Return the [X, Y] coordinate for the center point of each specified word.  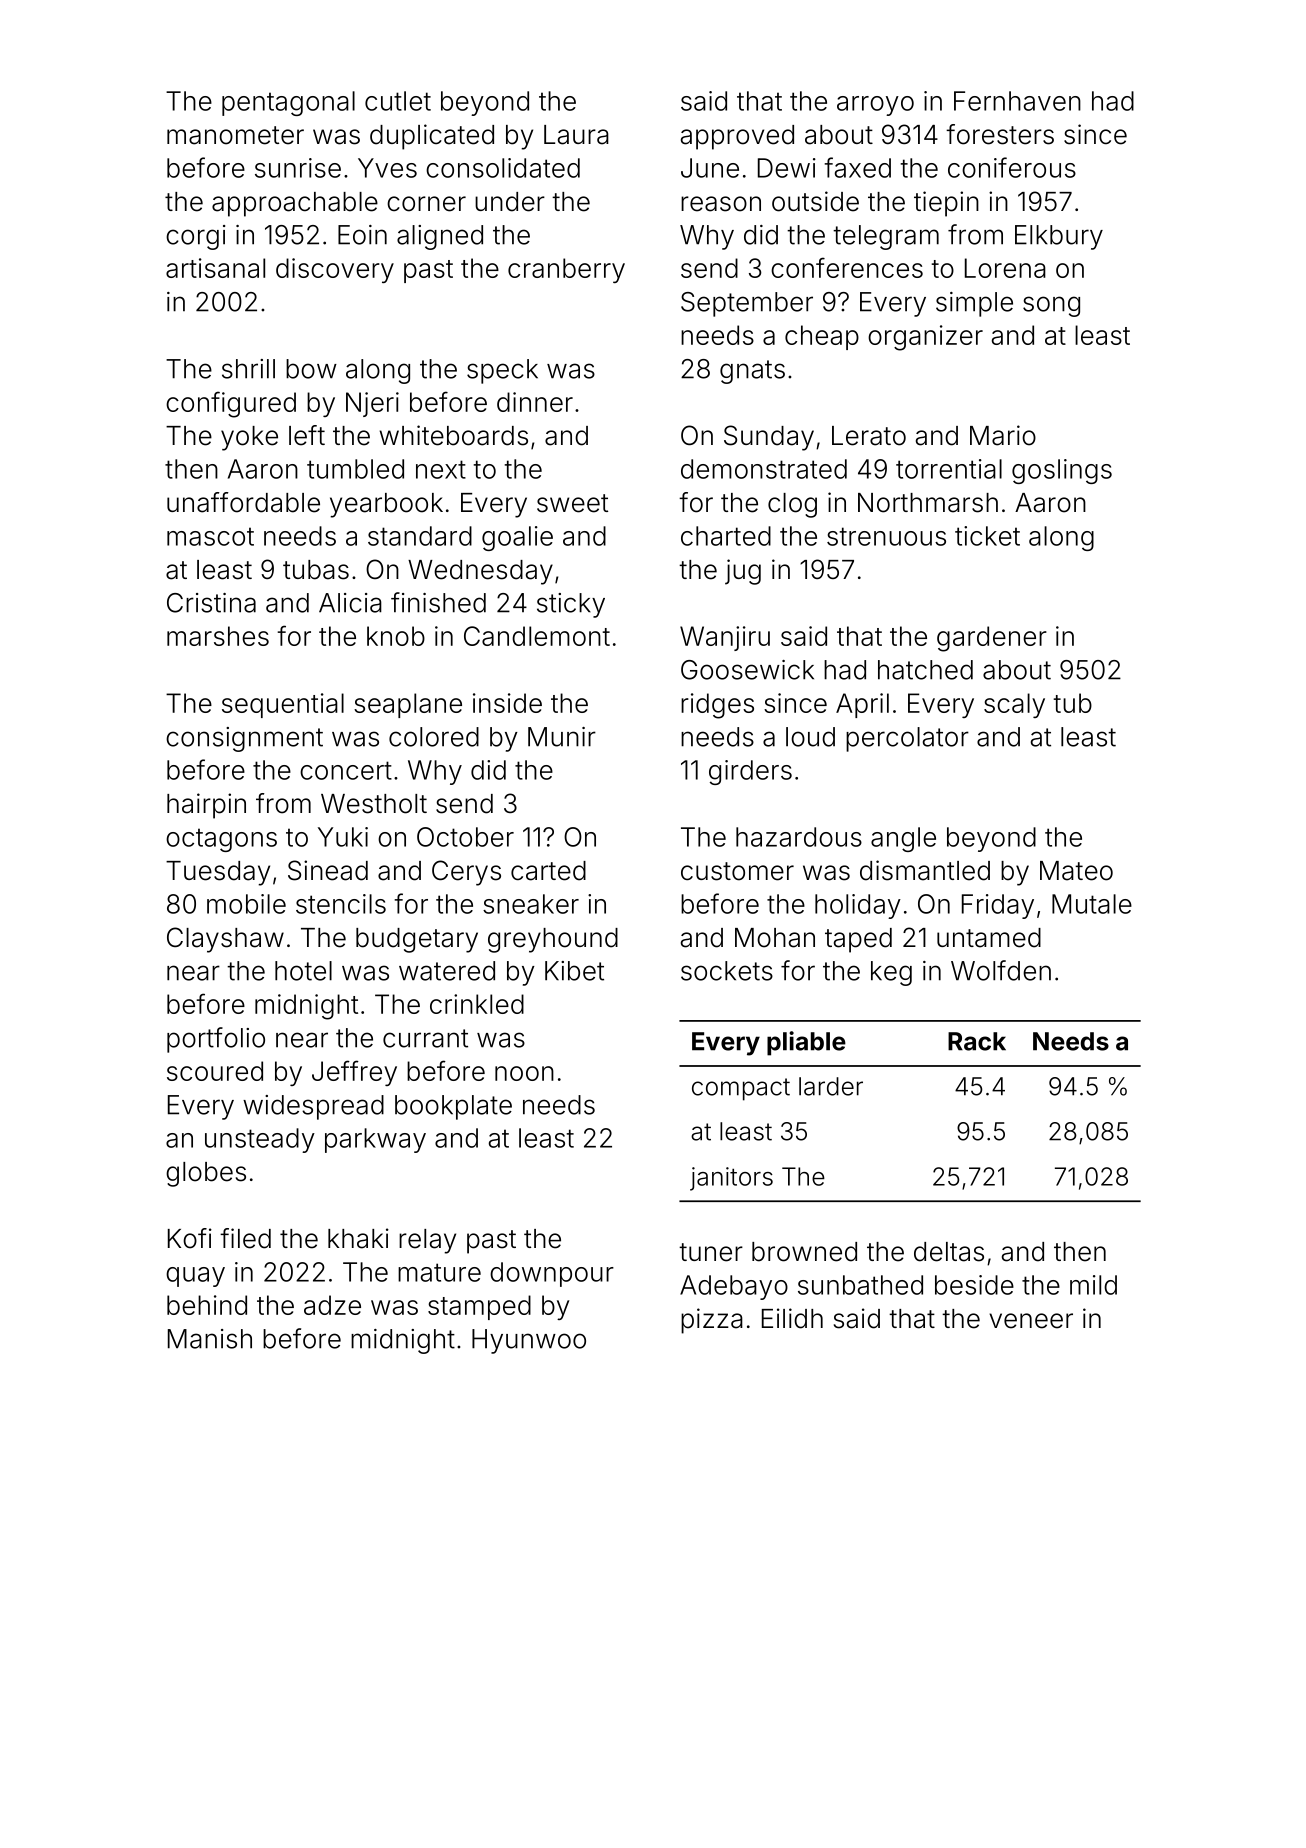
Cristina [211, 603]
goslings [1062, 471]
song [1051, 306]
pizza [712, 1321]
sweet [572, 503]
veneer [1031, 1321]
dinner [535, 402]
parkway [375, 1140]
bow [311, 369]
